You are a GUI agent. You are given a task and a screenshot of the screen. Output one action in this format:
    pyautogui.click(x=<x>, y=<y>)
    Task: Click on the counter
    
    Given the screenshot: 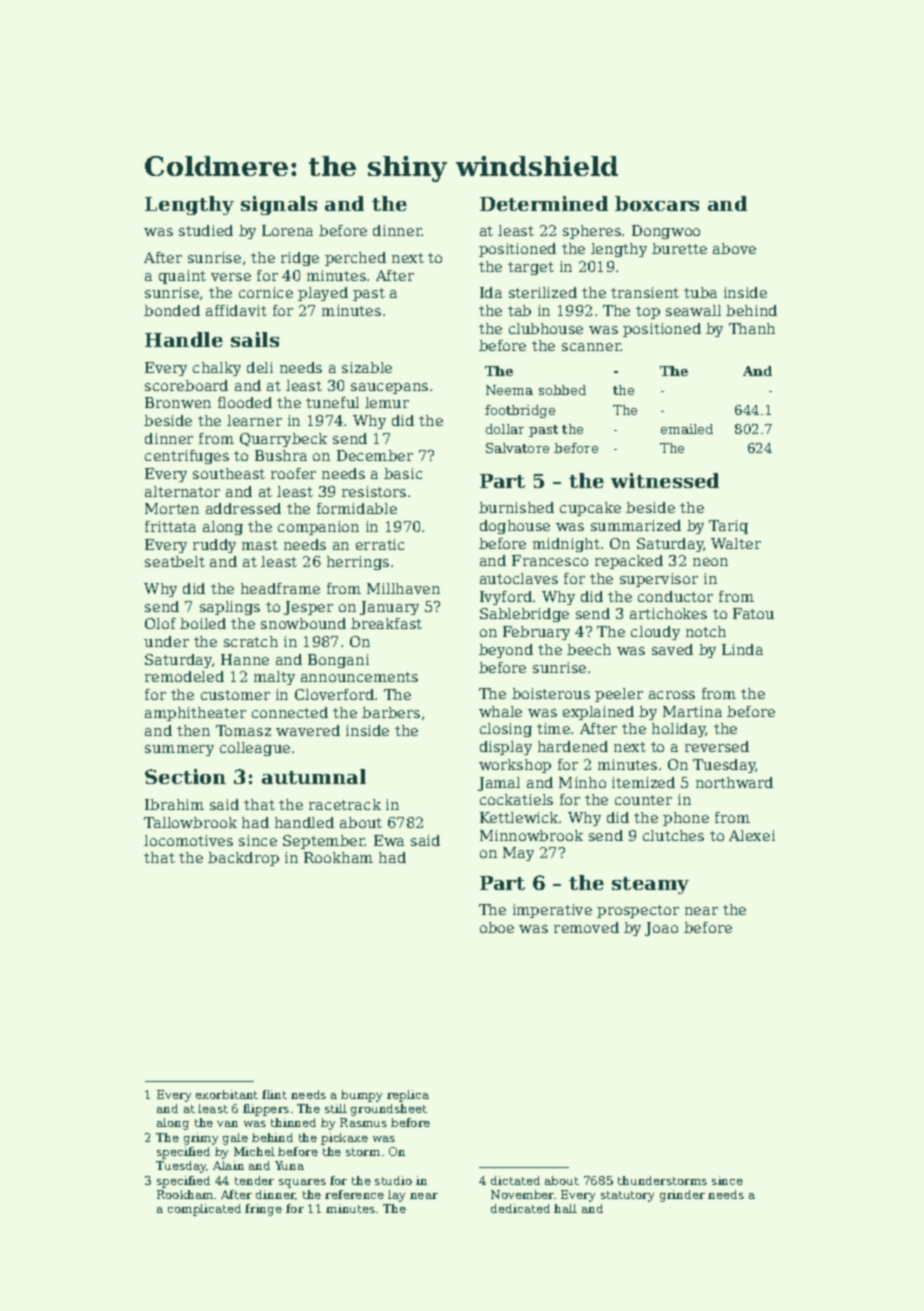 What is the action you would take?
    pyautogui.click(x=643, y=800)
